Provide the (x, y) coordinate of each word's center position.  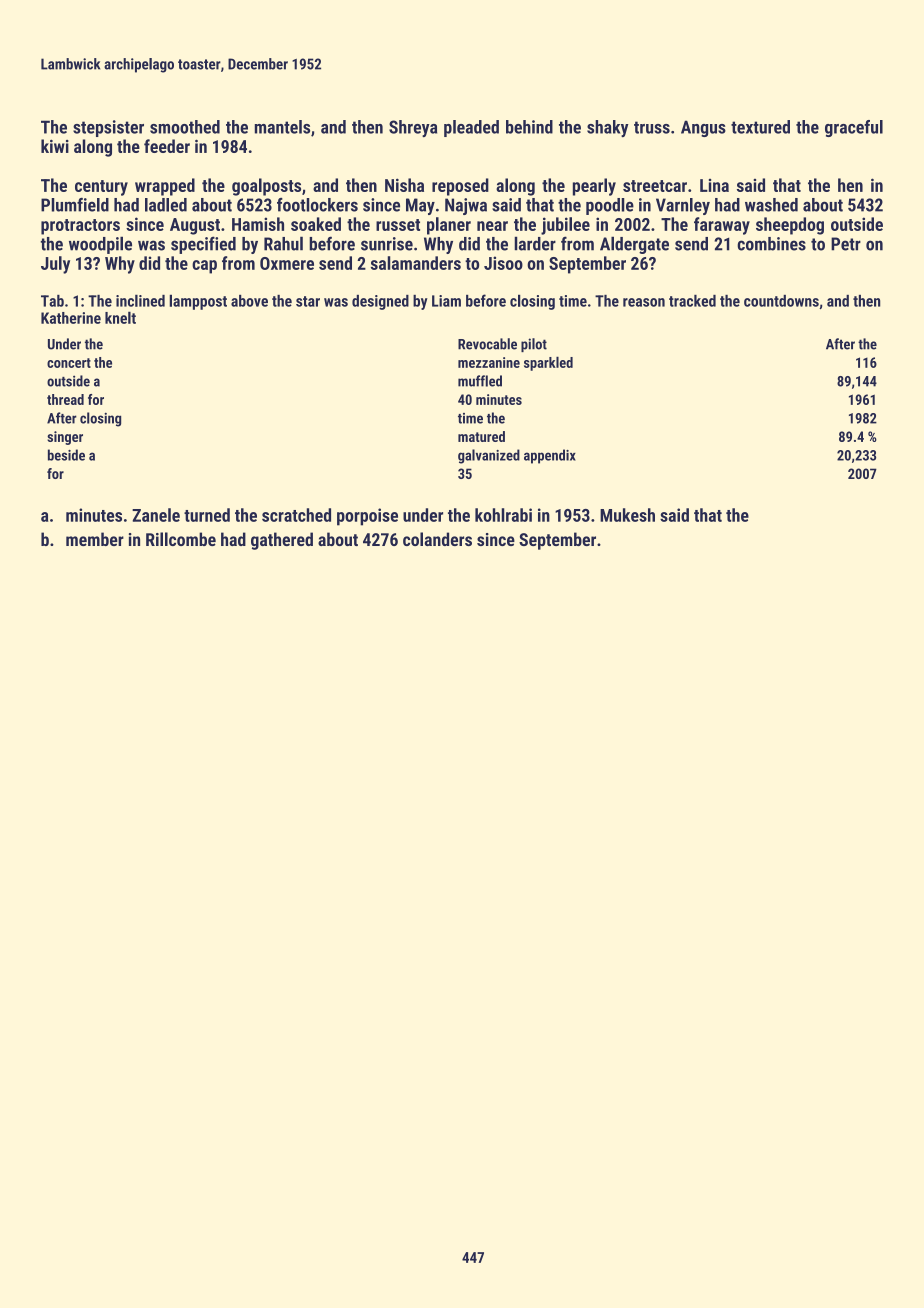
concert (69, 363)
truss (652, 127)
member (95, 539)
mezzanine (489, 362)
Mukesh (627, 515)
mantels (282, 127)
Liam (446, 301)
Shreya (413, 128)
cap (204, 267)
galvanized (489, 456)
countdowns (781, 301)
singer (65, 438)
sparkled (548, 364)
